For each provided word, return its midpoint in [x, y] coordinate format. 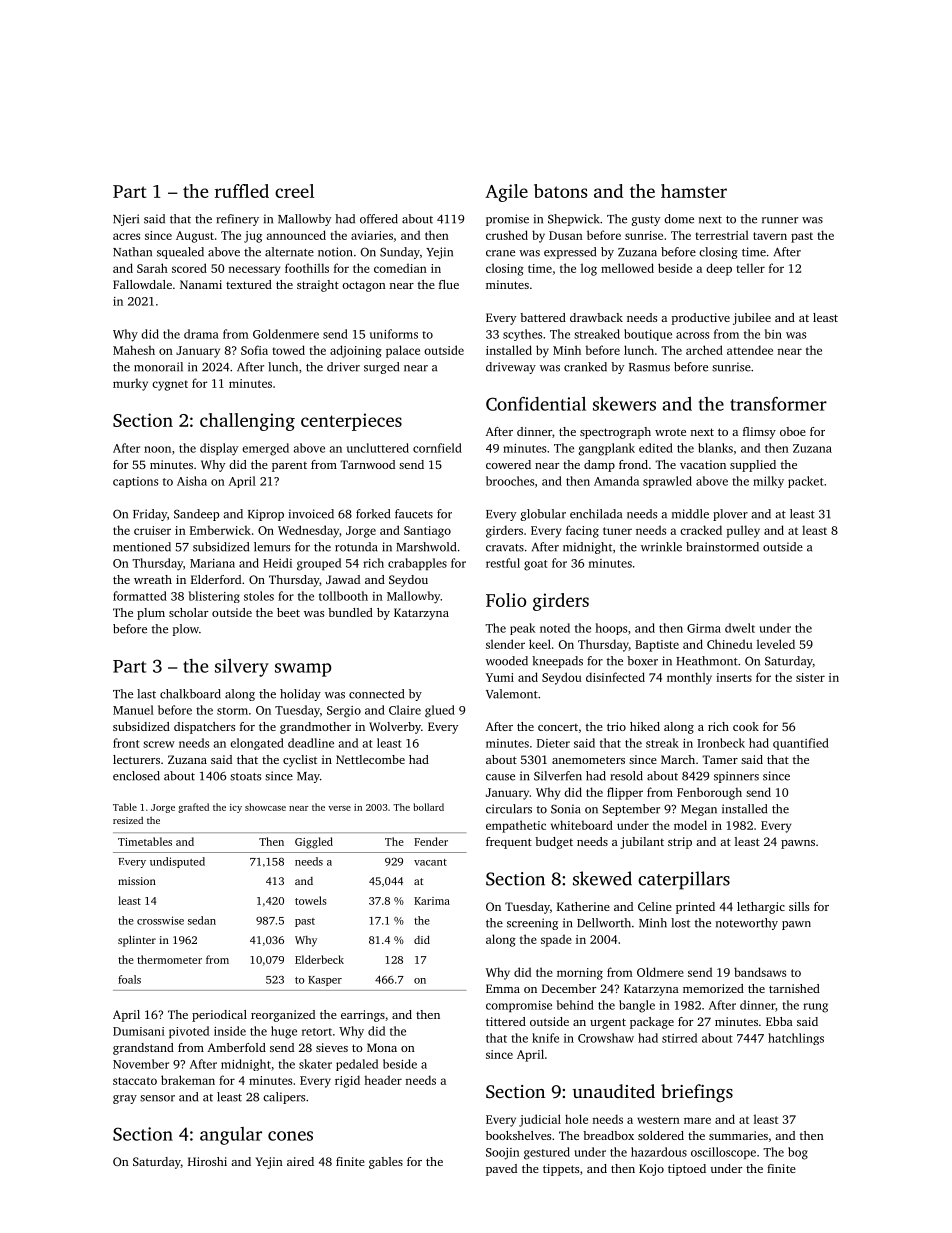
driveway [511, 368]
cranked [585, 367]
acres [126, 236]
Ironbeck [721, 743]
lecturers [136, 759]
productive [701, 319]
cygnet [170, 385]
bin [773, 334]
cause [500, 777]
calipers [284, 1098]
